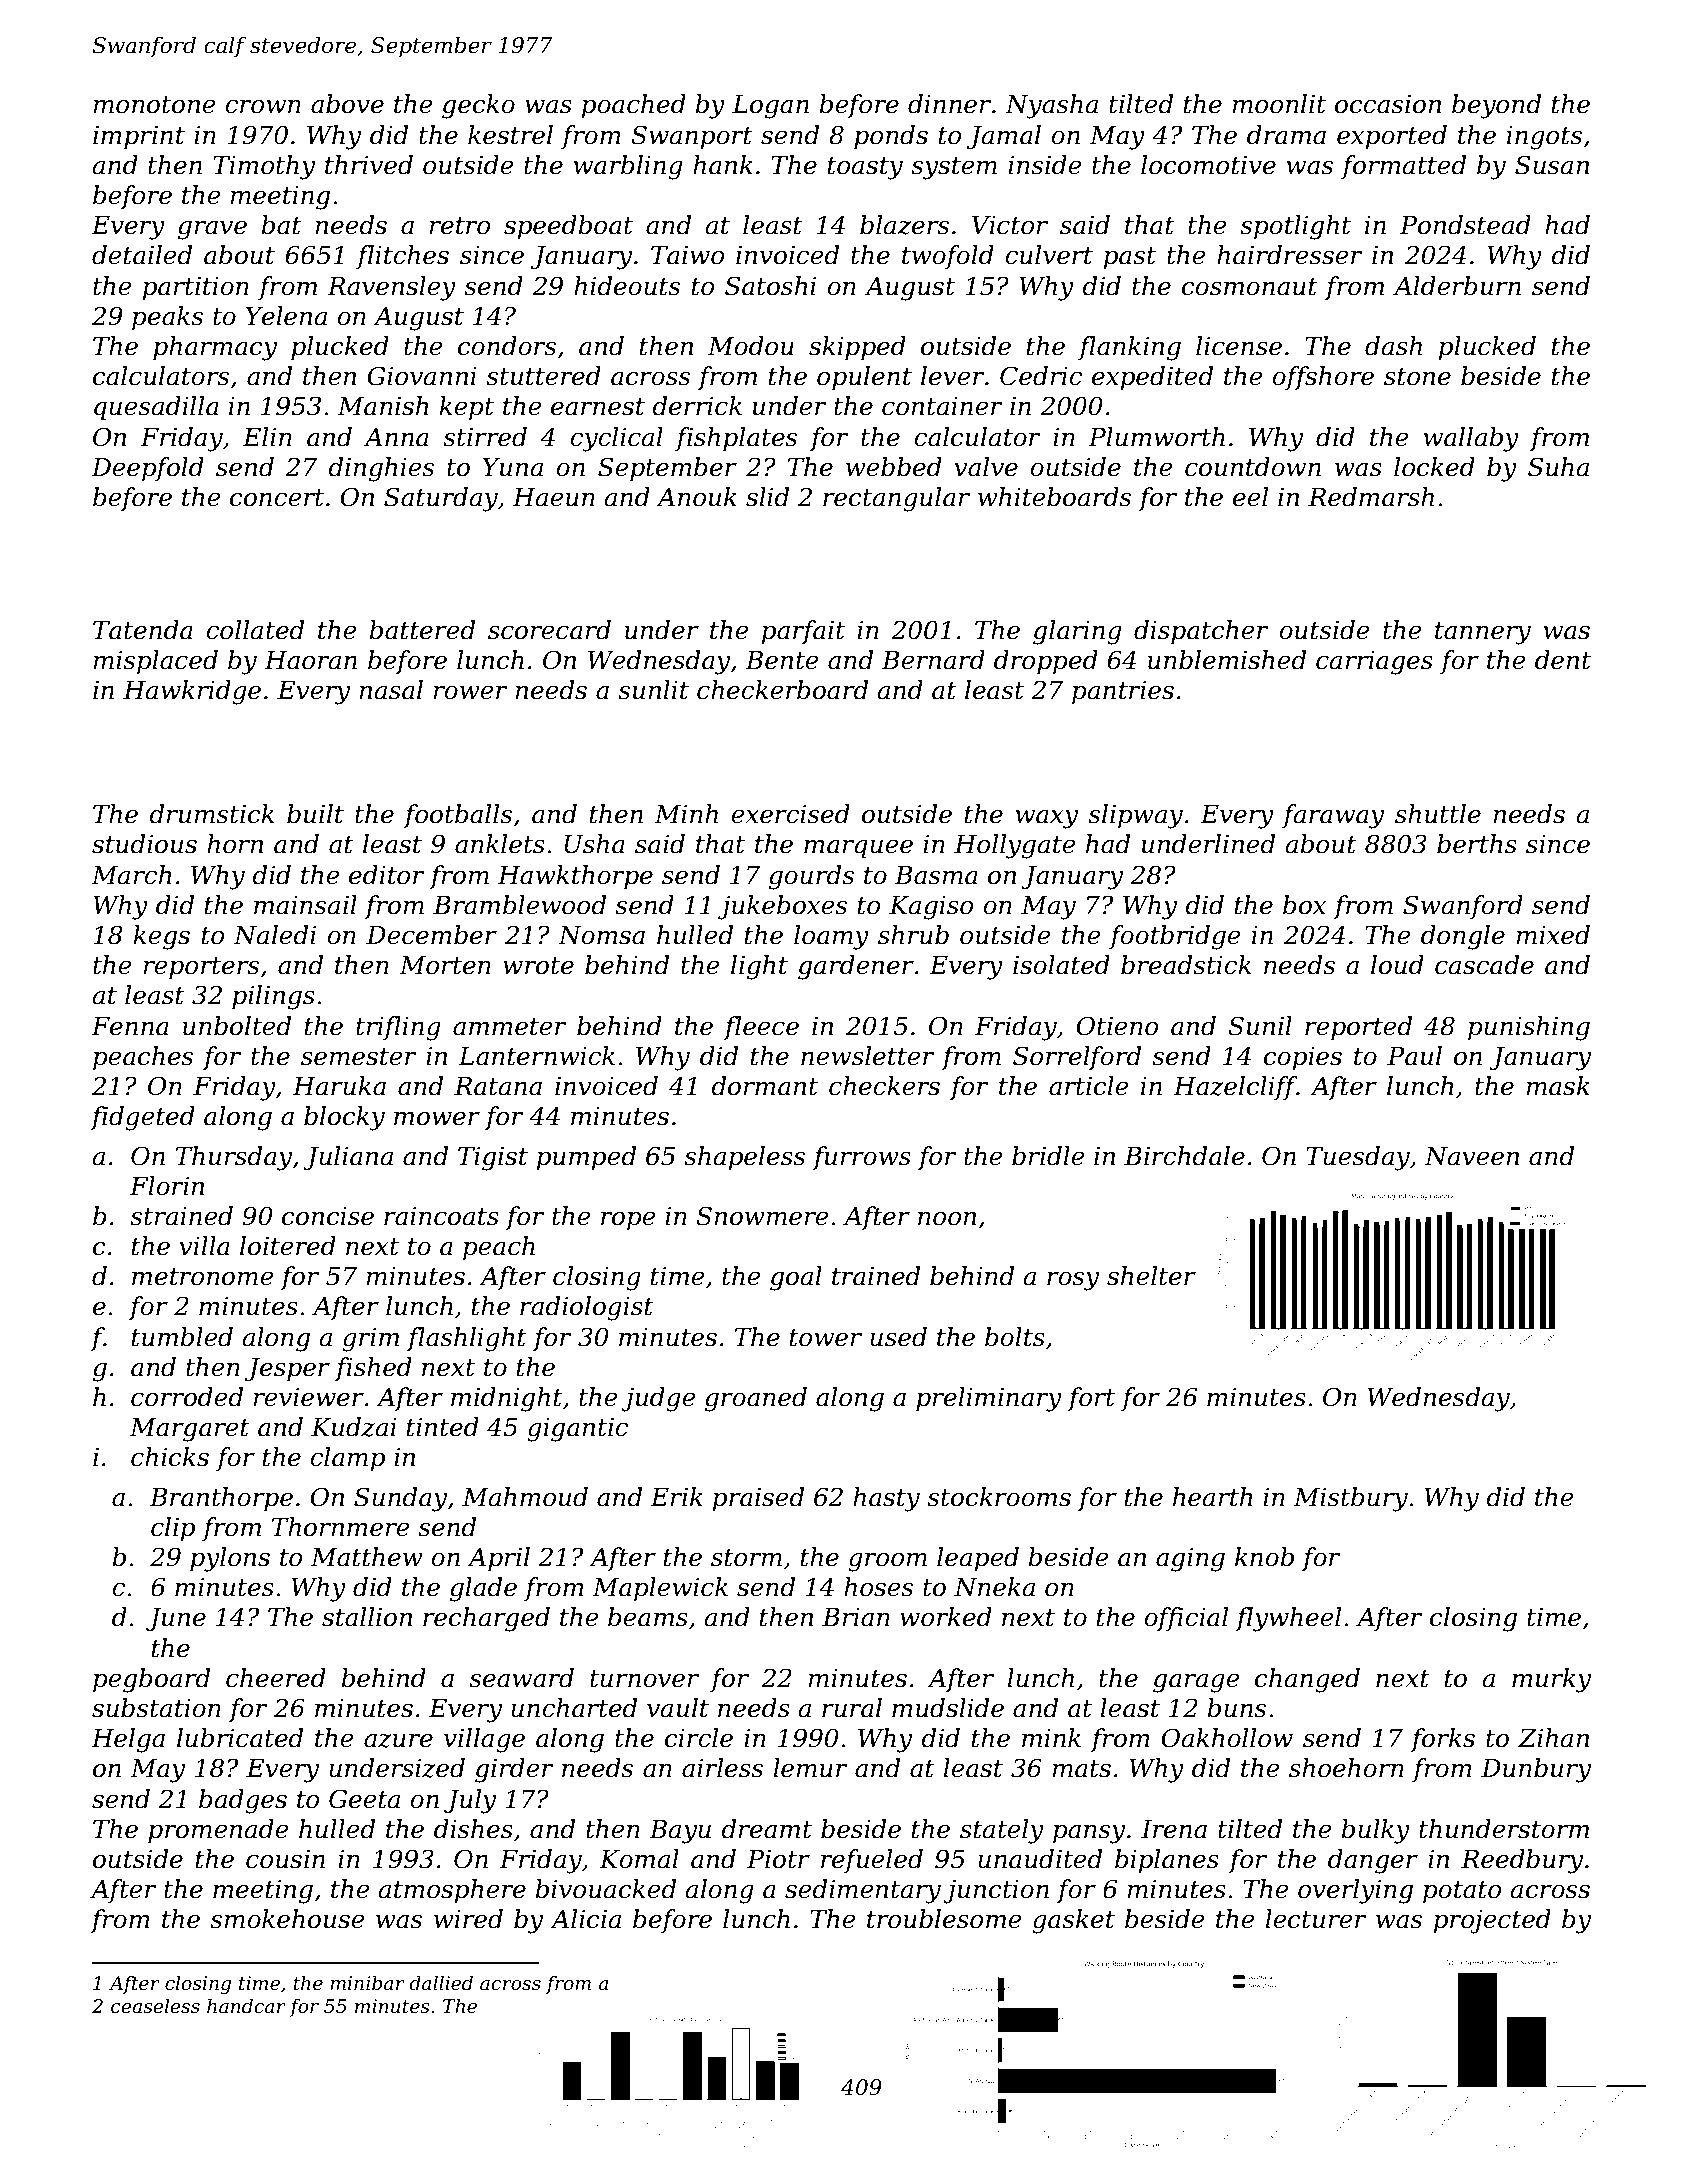 The width and height of the screenshot is (1683, 2178). Describe the element at coordinates (441, 1216) in the screenshot. I see `raincoats` at that location.
